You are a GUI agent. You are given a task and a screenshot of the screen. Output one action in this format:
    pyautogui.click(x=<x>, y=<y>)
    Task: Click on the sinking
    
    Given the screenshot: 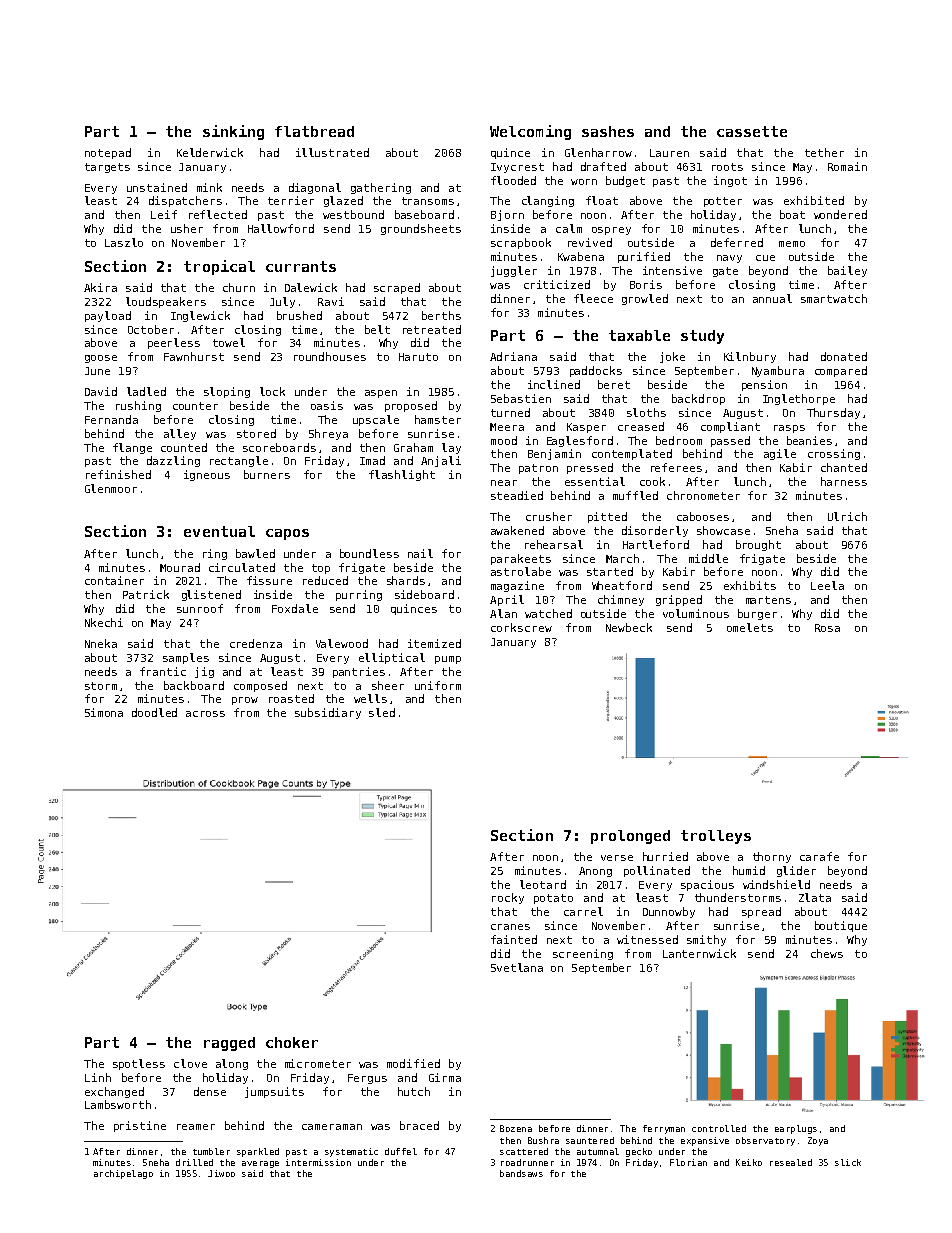 What is the action you would take?
    pyautogui.click(x=233, y=132)
